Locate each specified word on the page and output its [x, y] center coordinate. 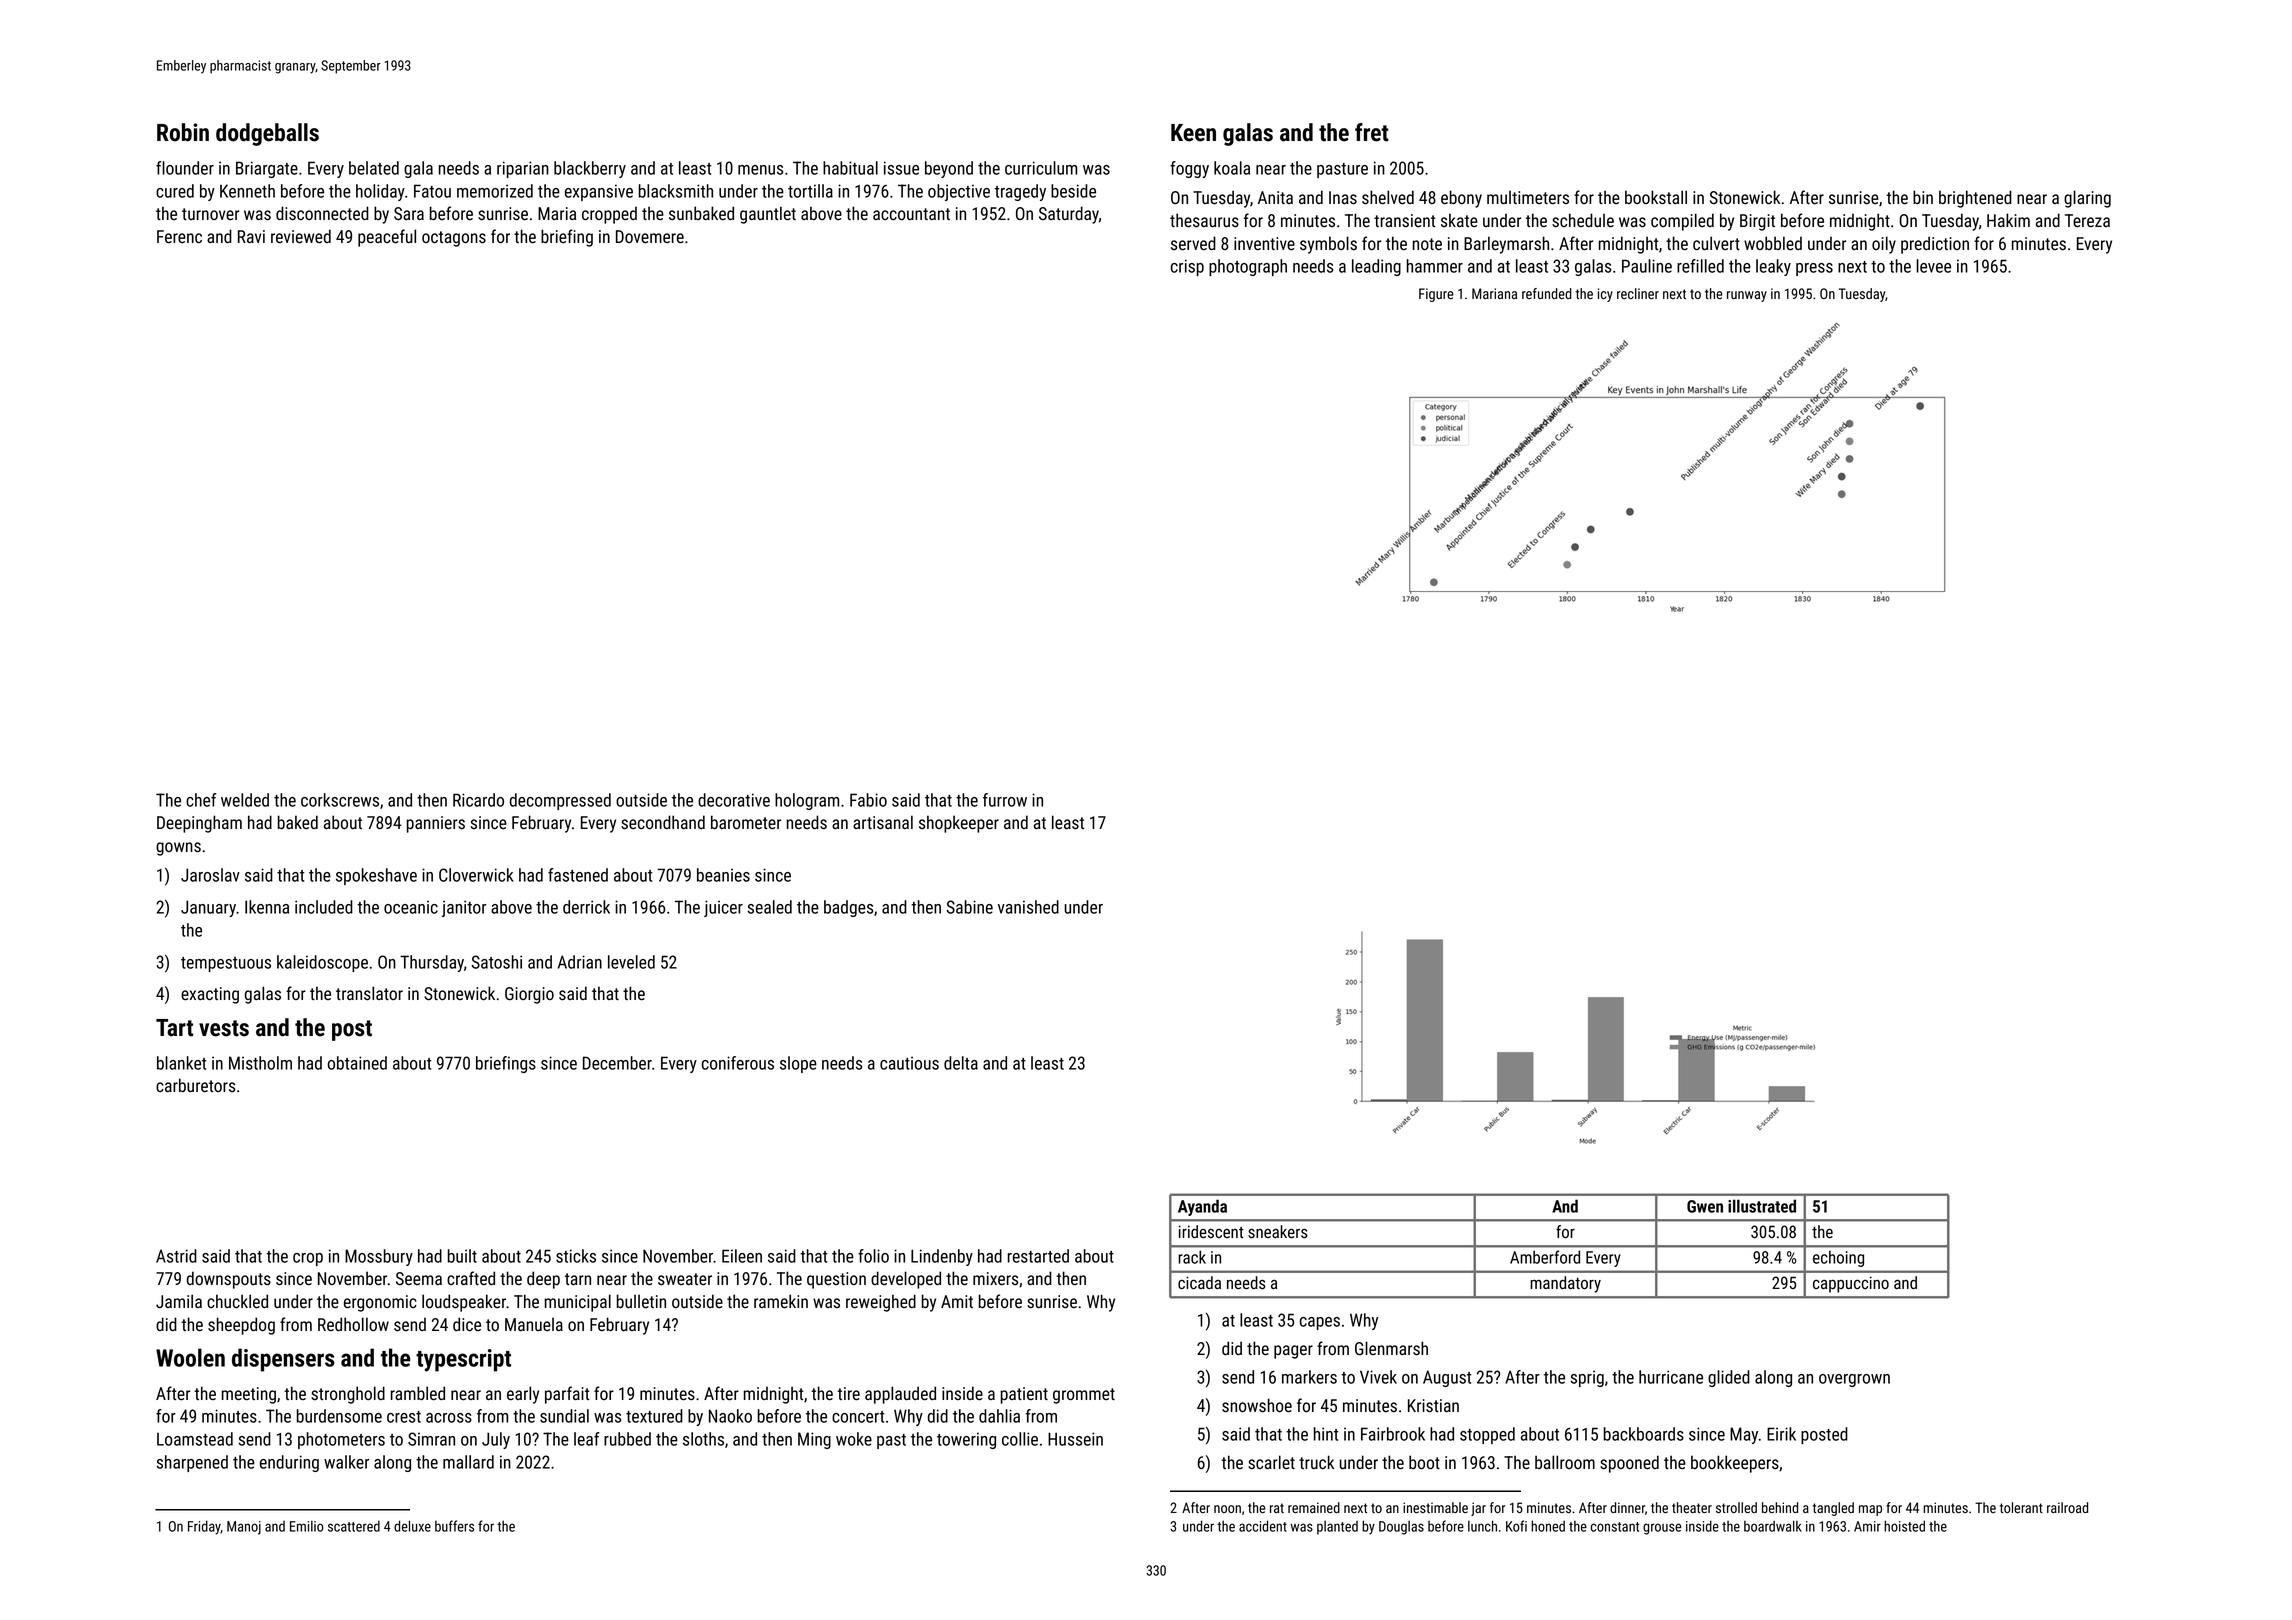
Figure [1436, 295]
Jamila [179, 1301]
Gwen [1705, 1206]
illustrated [1762, 1206]
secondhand [663, 822]
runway [1747, 296]
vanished [1028, 907]
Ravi [251, 236]
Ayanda [1202, 1207]
